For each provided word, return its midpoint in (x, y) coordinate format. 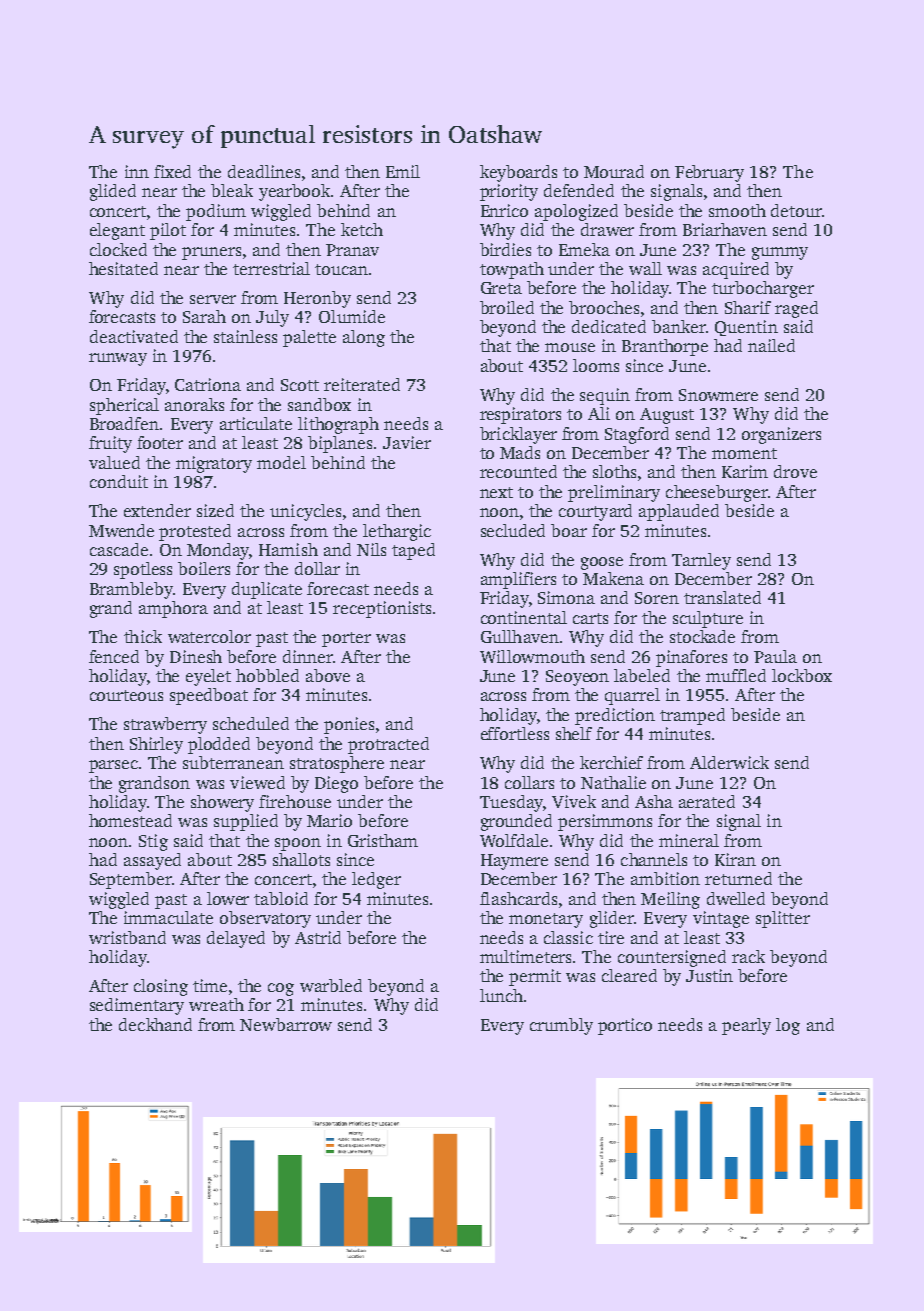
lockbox (802, 675)
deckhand (155, 1024)
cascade (119, 549)
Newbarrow (286, 1024)
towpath (512, 270)
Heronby (317, 299)
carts (590, 618)
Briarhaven (725, 229)
